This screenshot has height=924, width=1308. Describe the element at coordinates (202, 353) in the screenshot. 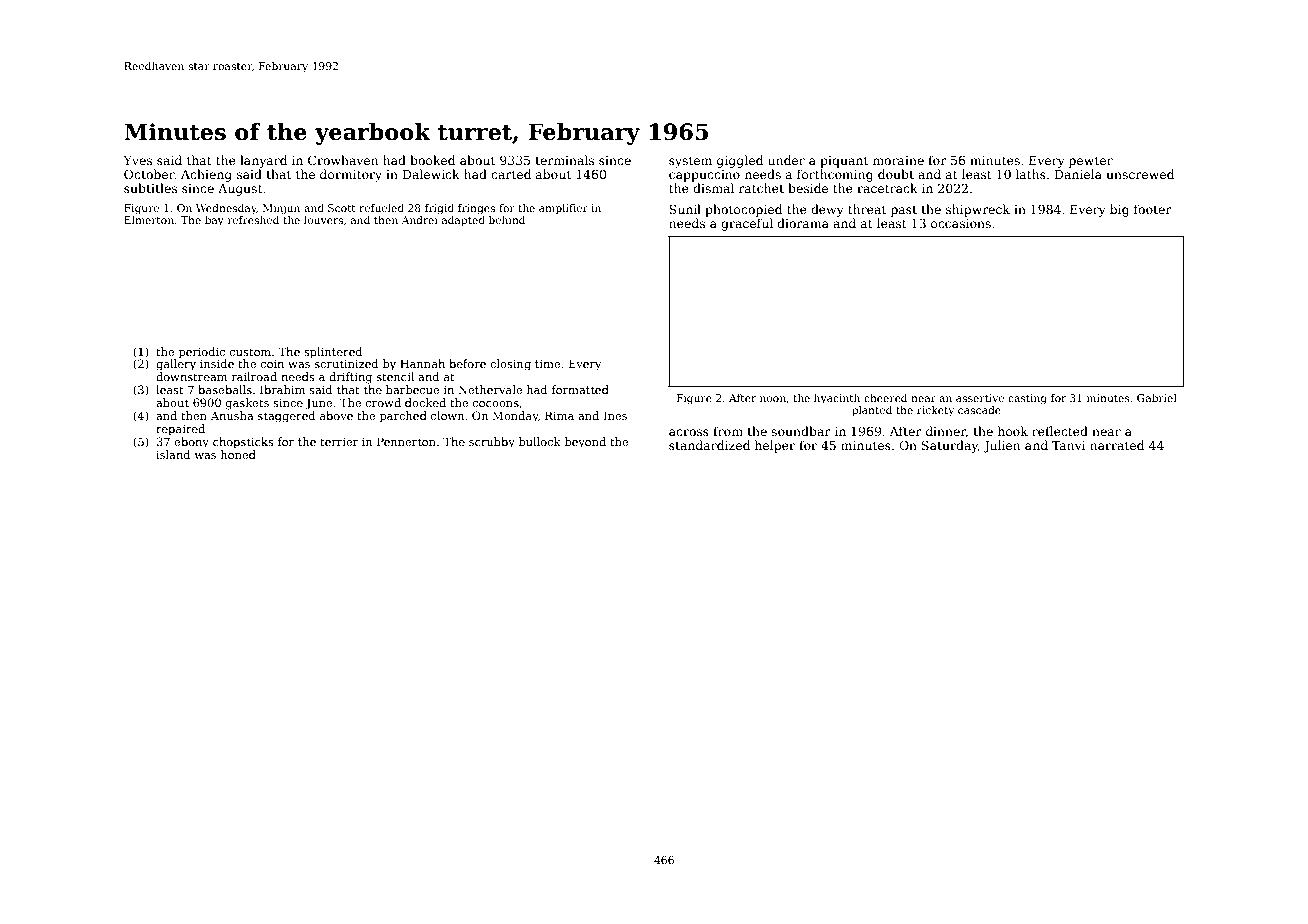

I see `periodic` at that location.
